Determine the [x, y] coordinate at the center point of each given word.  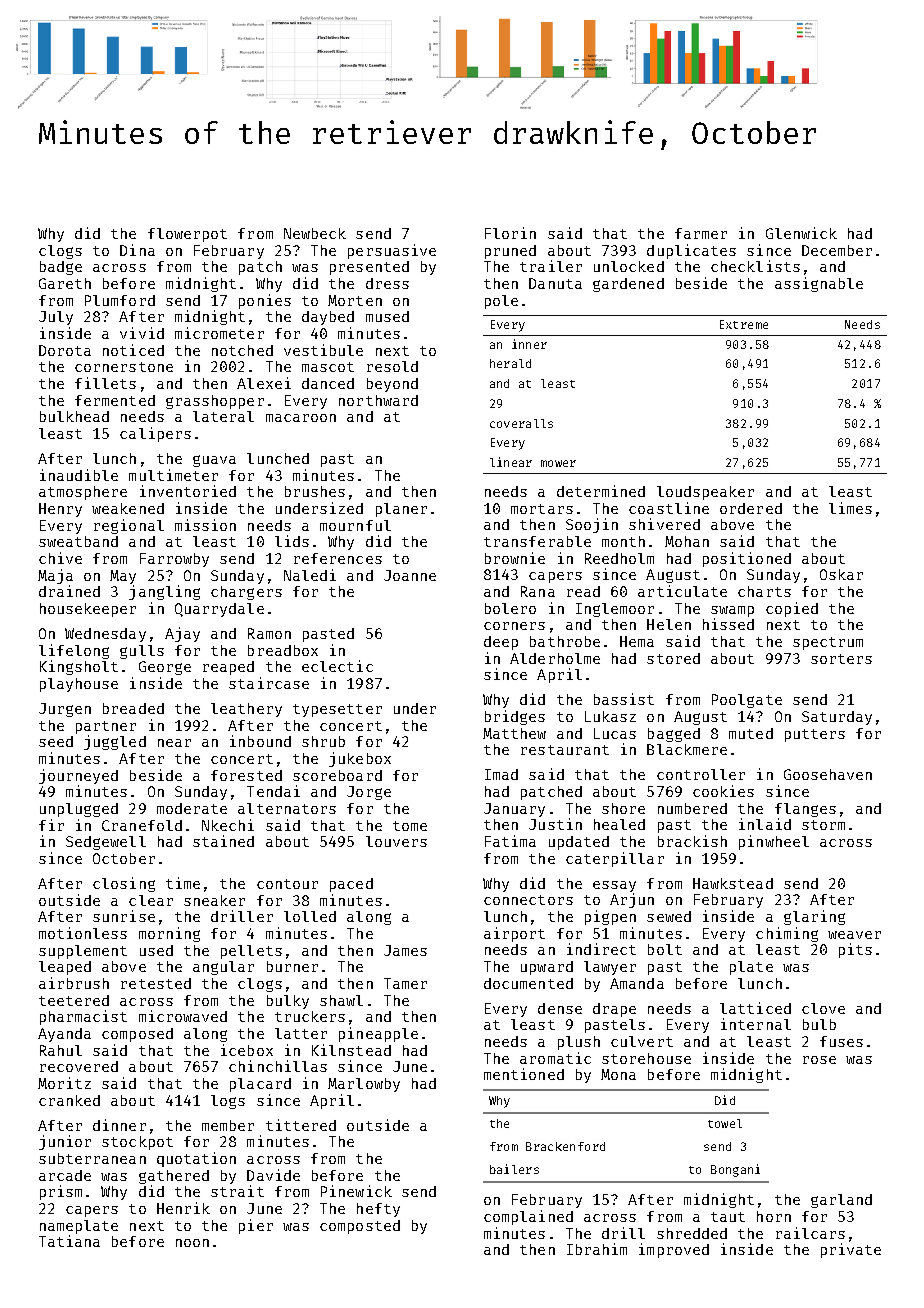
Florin [510, 233]
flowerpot [187, 235]
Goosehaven [828, 774]
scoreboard [337, 775]
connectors [528, 900]
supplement [83, 952]
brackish [692, 841]
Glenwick [801, 233]
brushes [315, 491]
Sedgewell [106, 843]
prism [61, 1192]
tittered [301, 1125]
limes [850, 508]
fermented [115, 400]
